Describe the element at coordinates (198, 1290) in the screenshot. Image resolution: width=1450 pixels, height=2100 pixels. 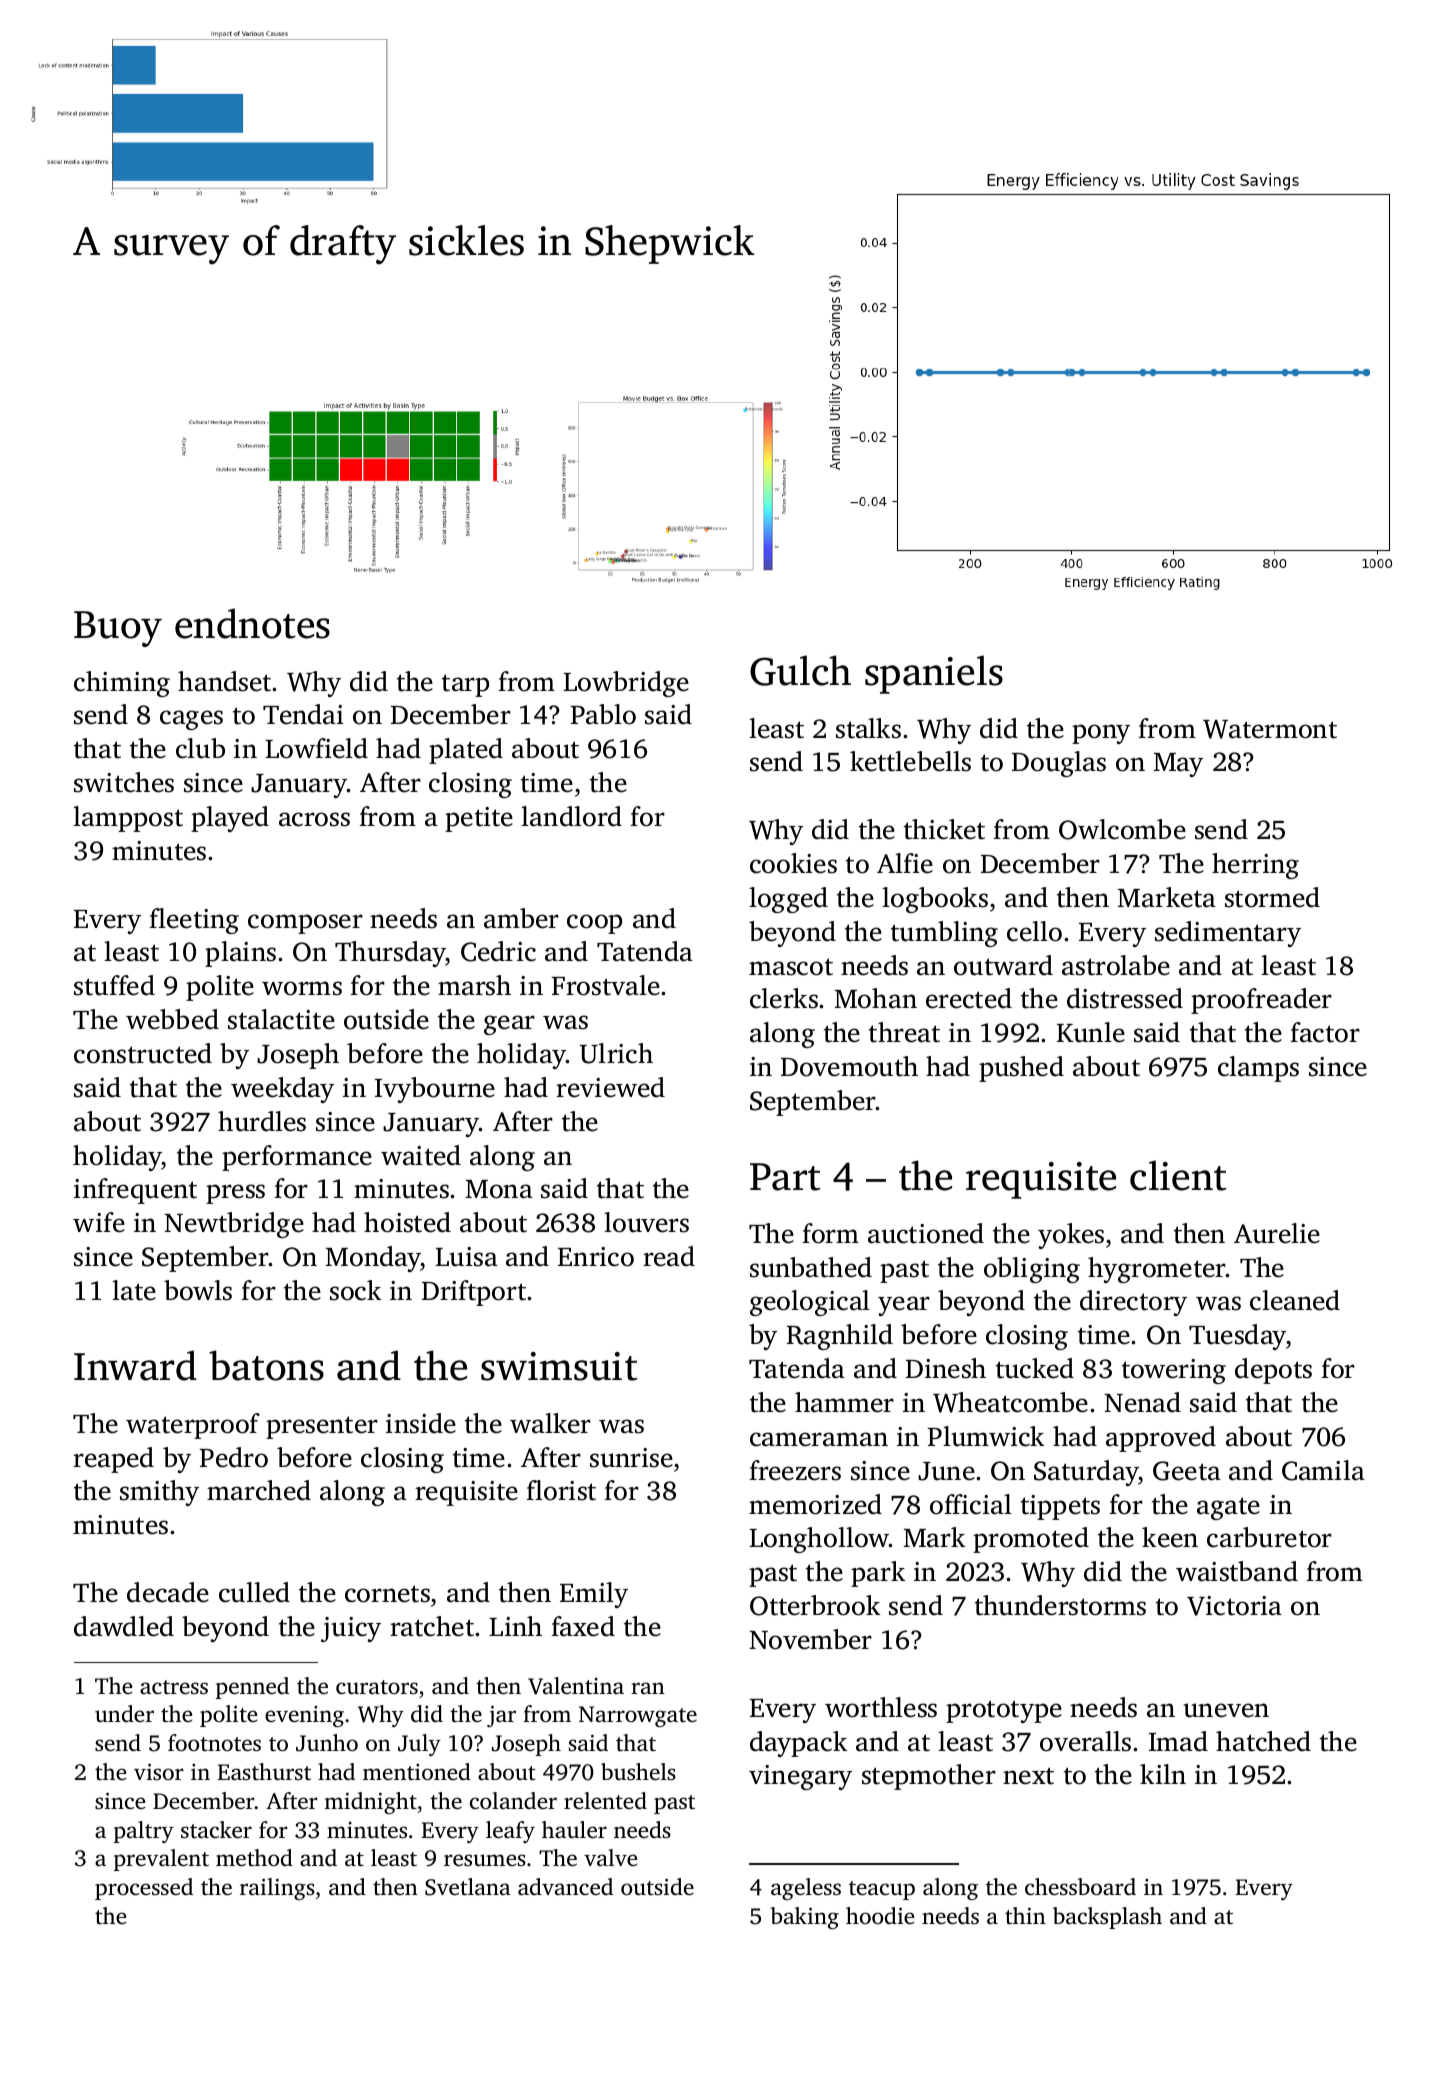
I see `bowls` at that location.
